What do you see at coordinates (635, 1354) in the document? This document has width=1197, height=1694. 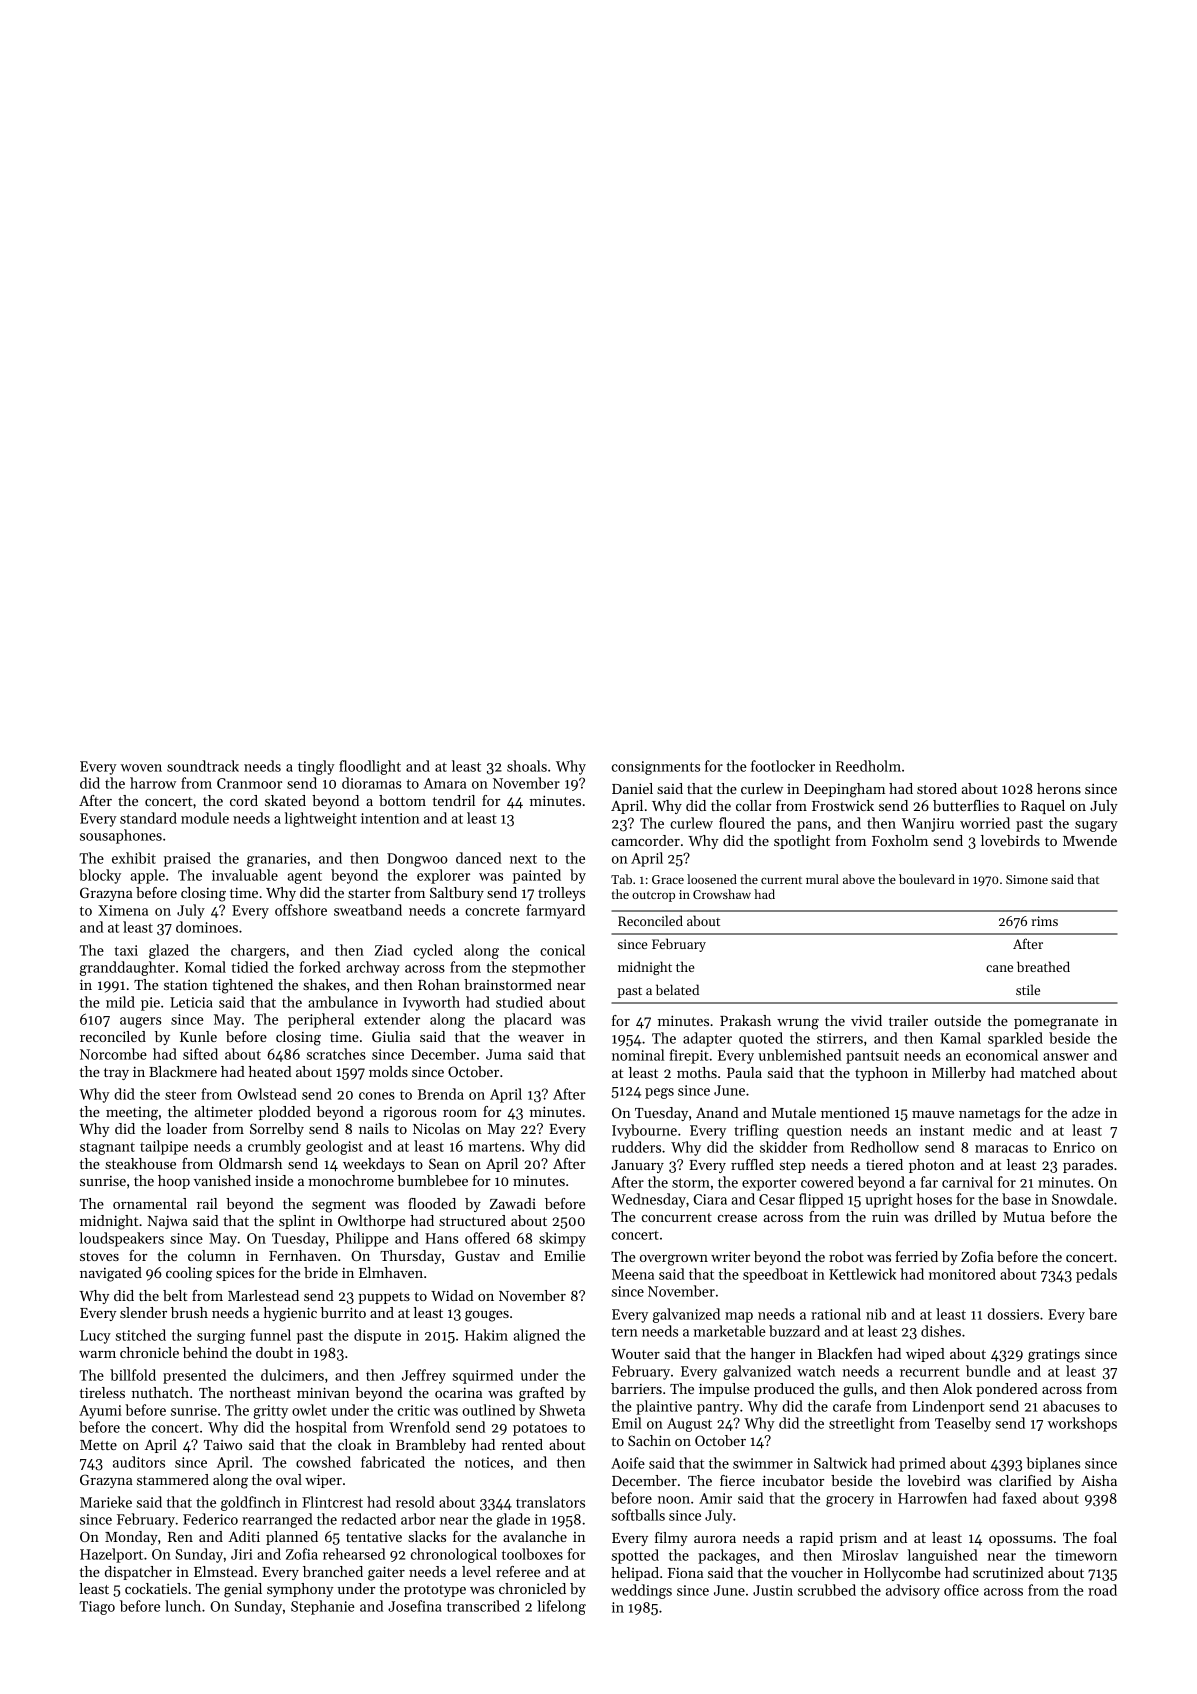 I see `Wouter` at bounding box center [635, 1354].
